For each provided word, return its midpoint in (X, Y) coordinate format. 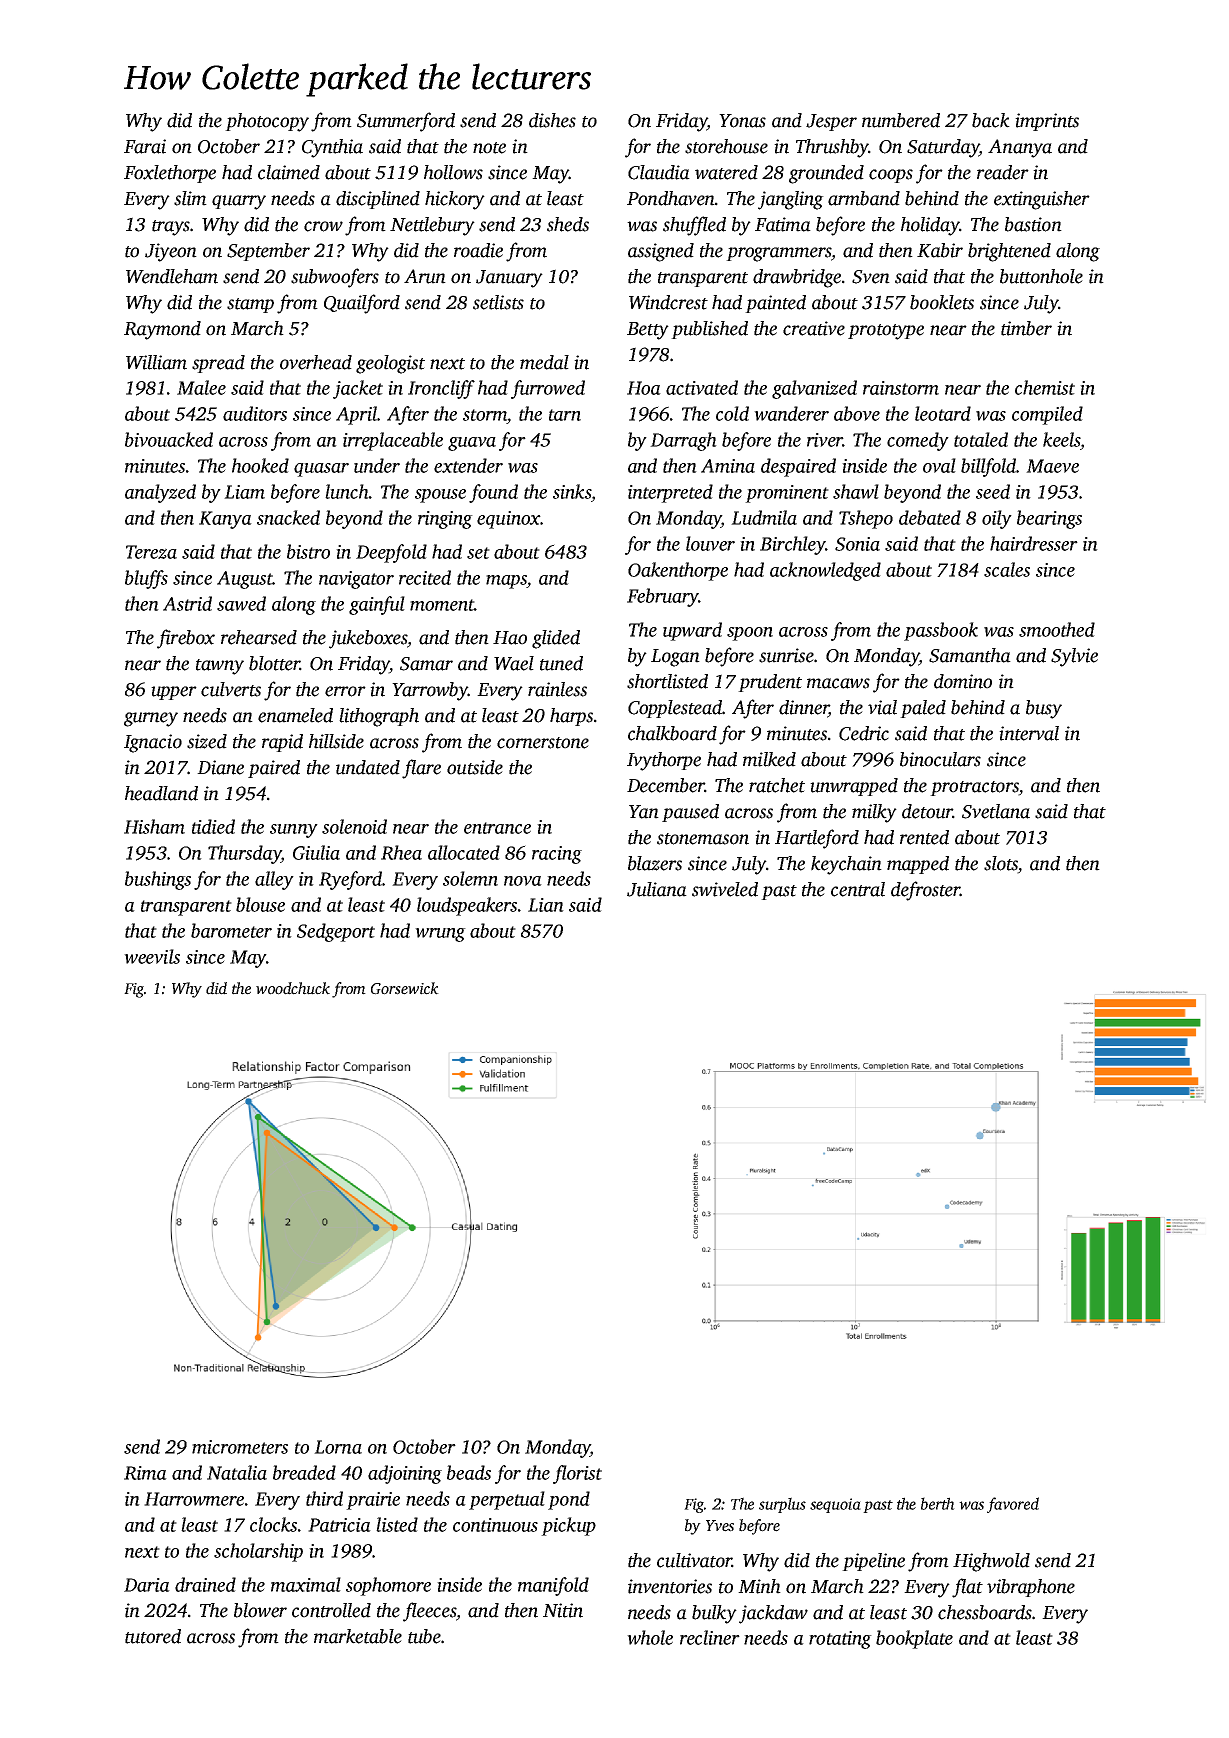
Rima (145, 1473)
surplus (782, 1505)
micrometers (240, 1447)
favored (1013, 1505)
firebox (186, 639)
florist (577, 1474)
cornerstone (543, 743)
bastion (1033, 224)
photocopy (267, 122)
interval (1029, 733)
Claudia (659, 172)
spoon (750, 634)
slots (1001, 864)
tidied (213, 826)
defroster (925, 891)
